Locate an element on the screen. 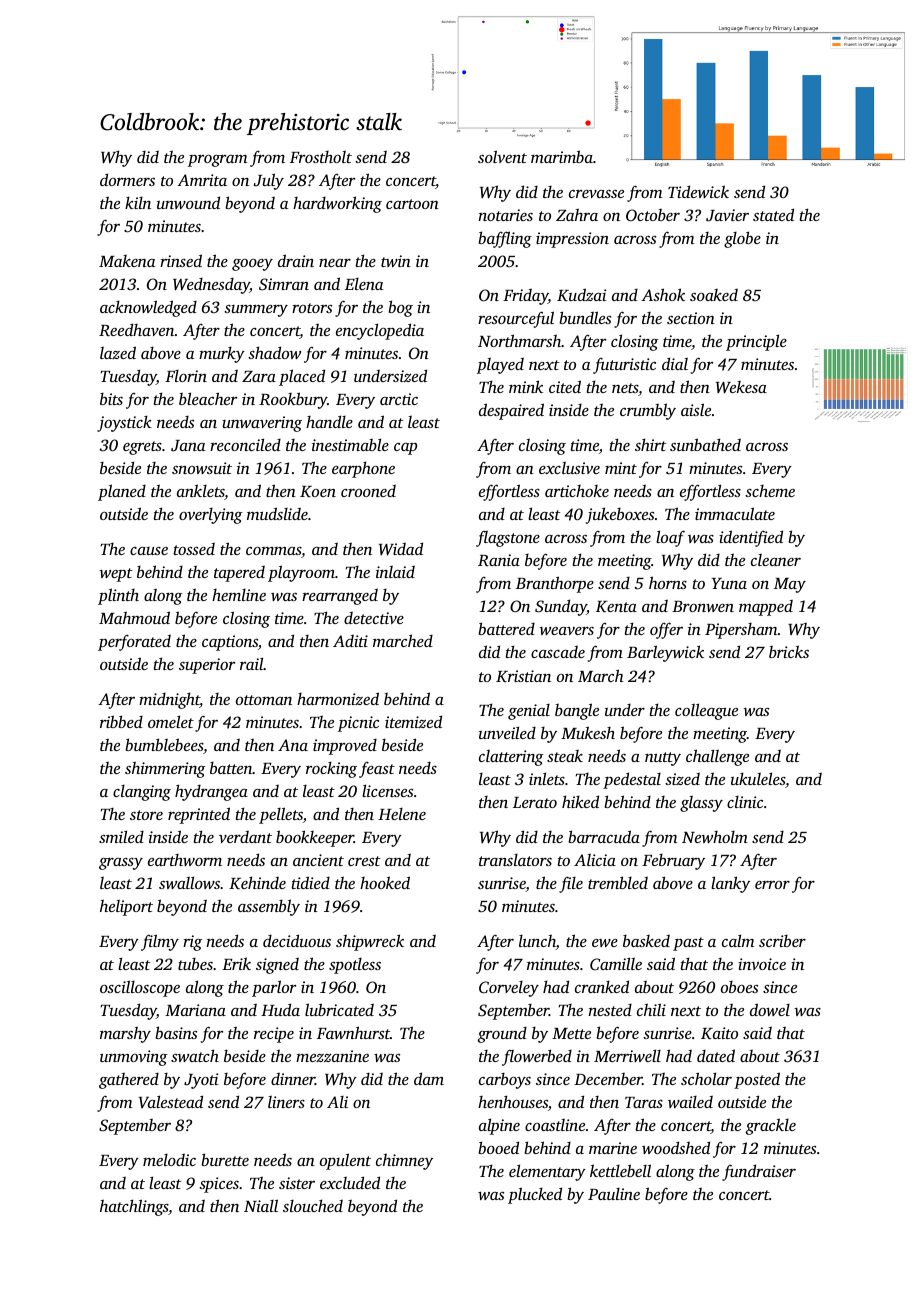 Image resolution: width=924 pixels, height=1308 pixels. solvent is located at coordinates (502, 156).
